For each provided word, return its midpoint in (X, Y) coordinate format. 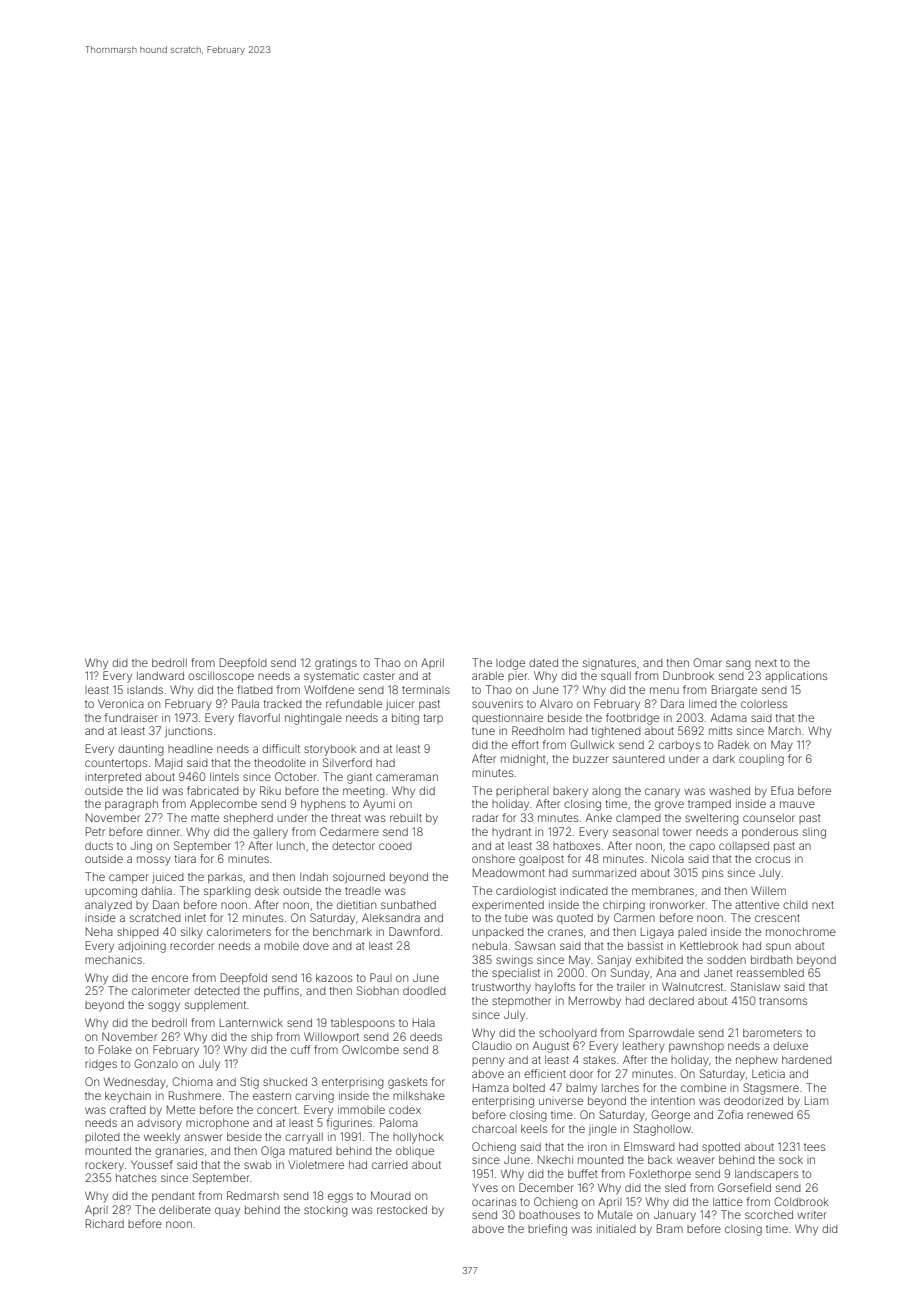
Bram (670, 1228)
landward (160, 676)
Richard (105, 1223)
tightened (616, 732)
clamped (638, 819)
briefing (547, 1230)
